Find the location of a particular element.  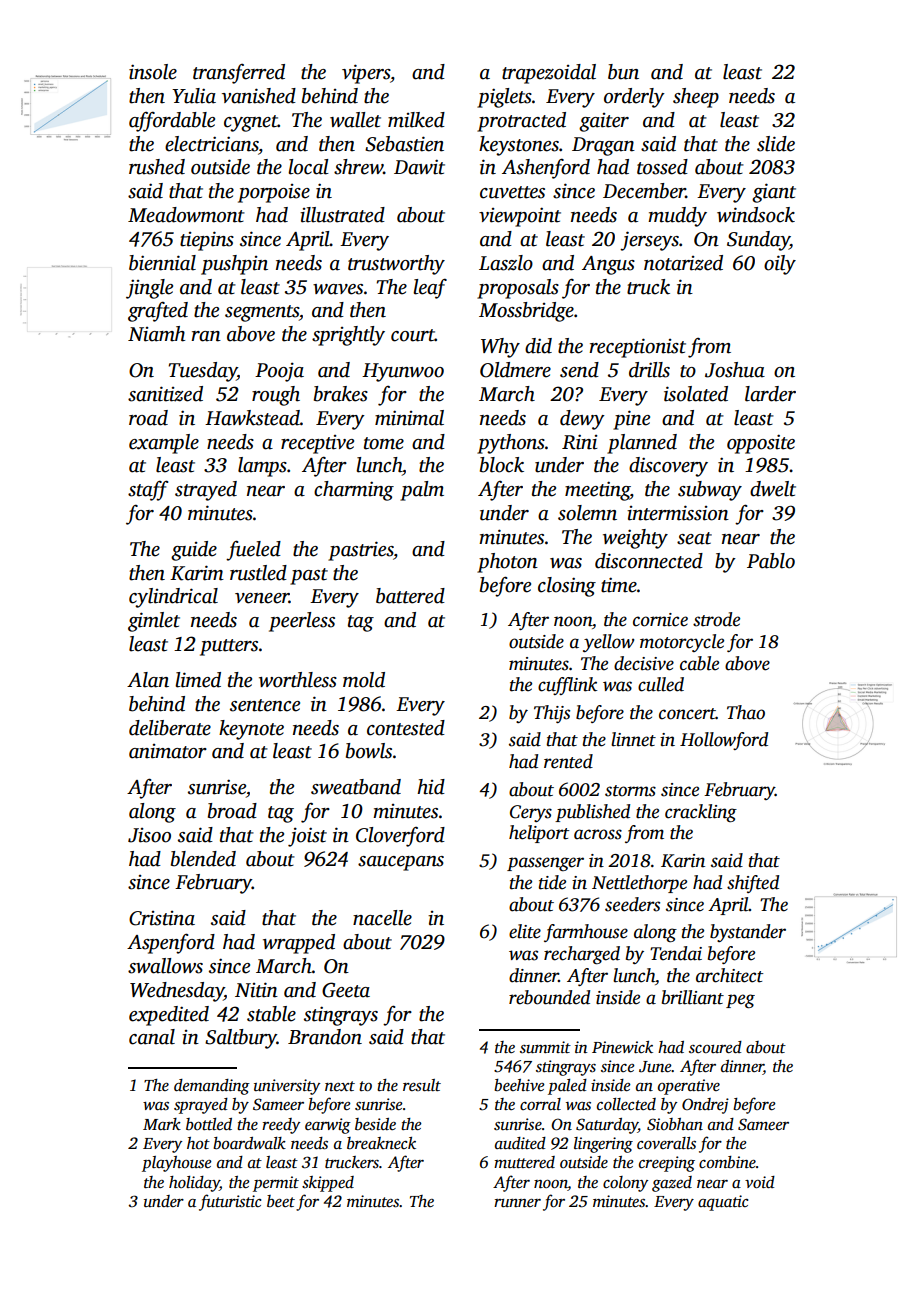

rented is located at coordinates (568, 761).
